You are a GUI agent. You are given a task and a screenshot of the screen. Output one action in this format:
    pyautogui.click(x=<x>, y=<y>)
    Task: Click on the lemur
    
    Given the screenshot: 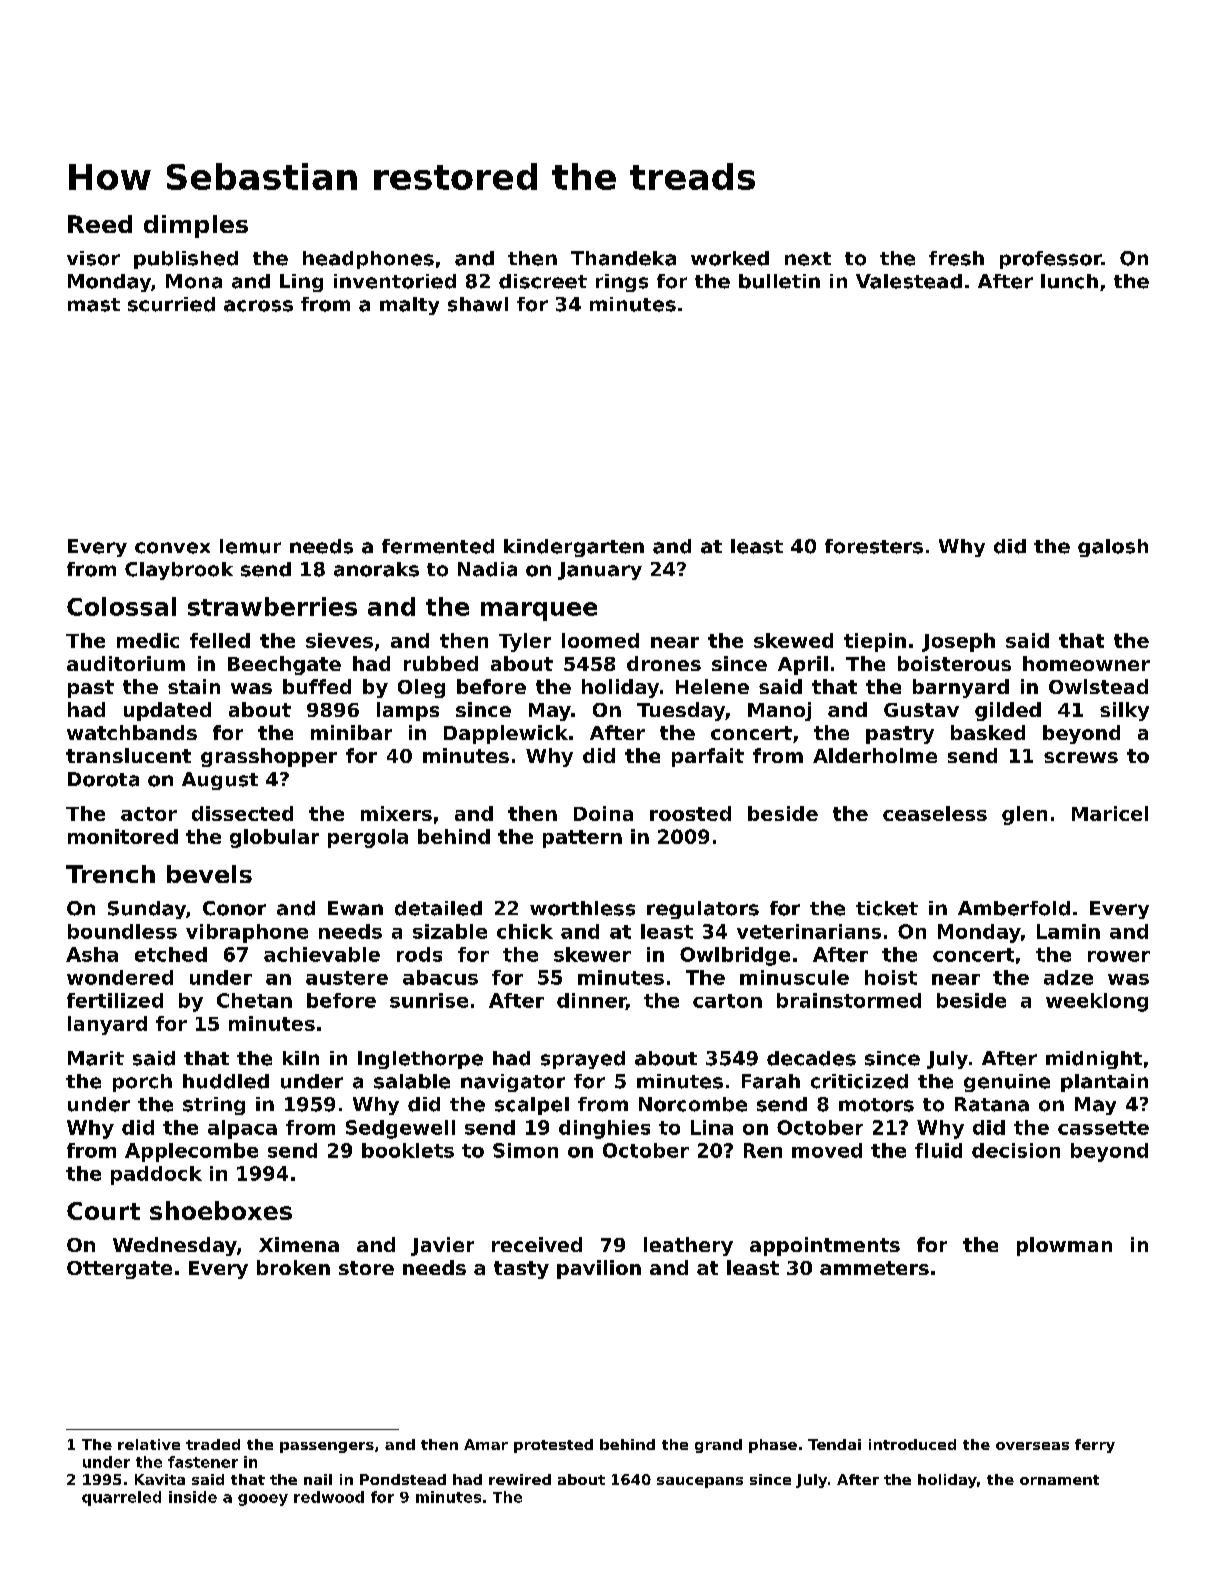 What is the action you would take?
    pyautogui.click(x=250, y=546)
